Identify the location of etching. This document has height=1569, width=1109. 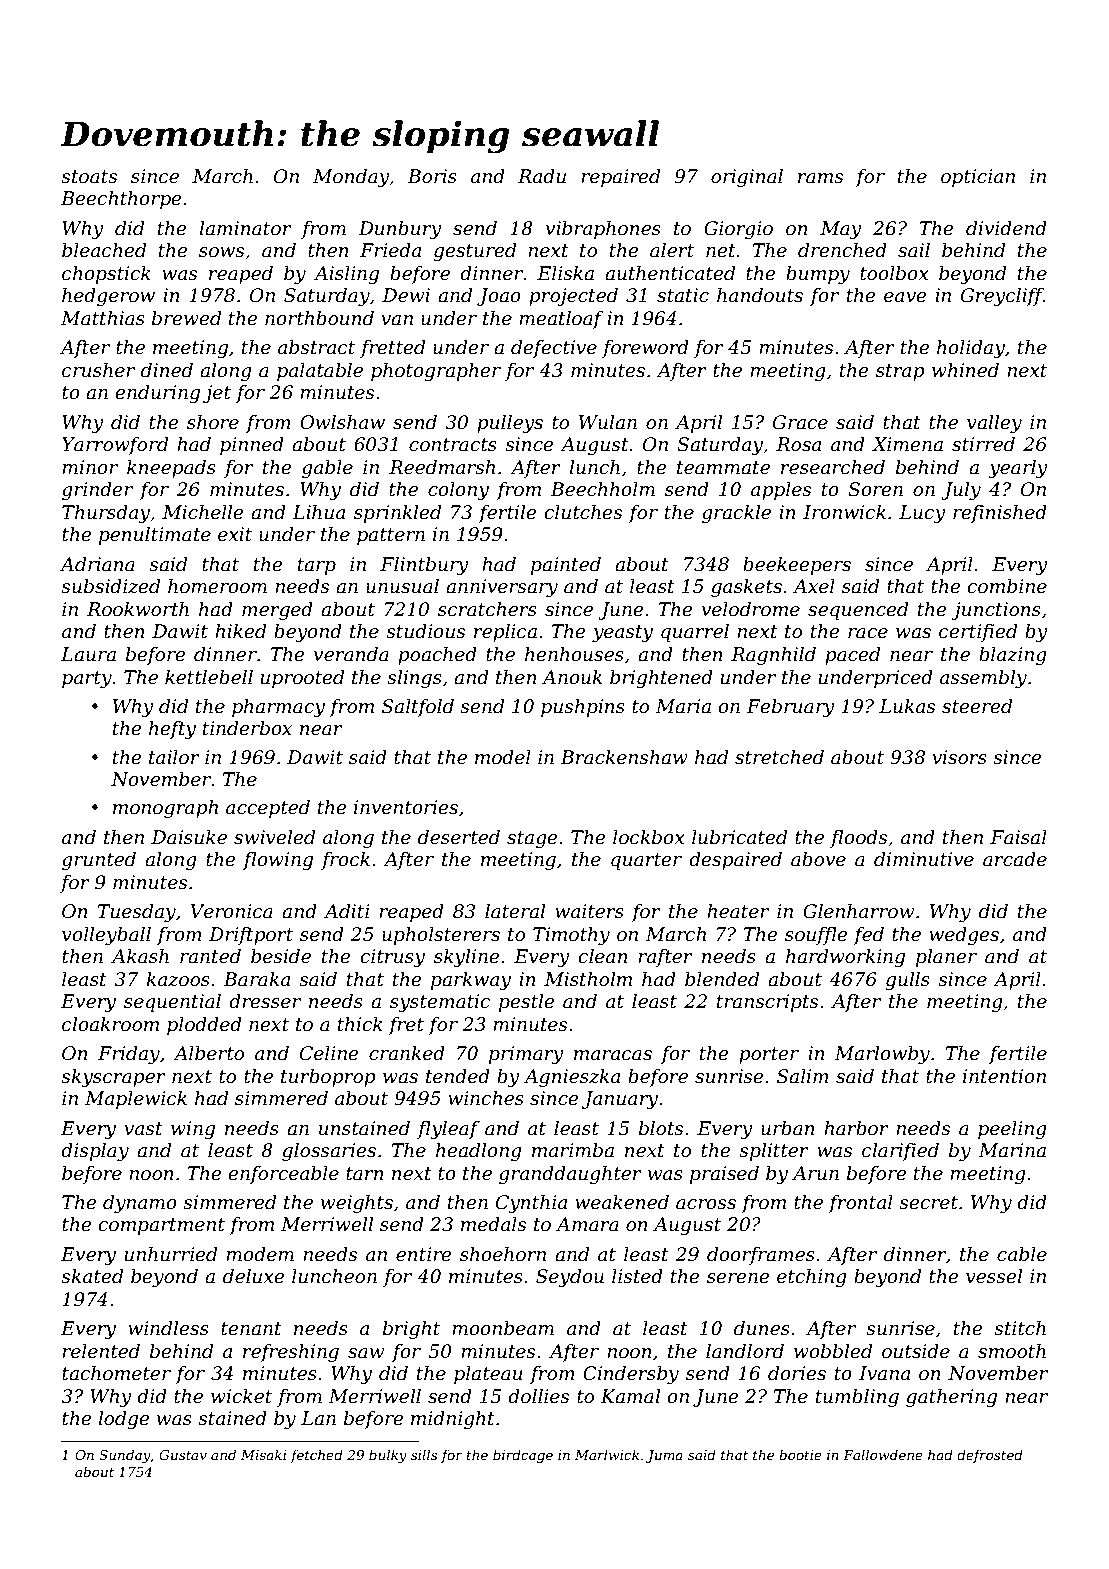
(812, 1278).
